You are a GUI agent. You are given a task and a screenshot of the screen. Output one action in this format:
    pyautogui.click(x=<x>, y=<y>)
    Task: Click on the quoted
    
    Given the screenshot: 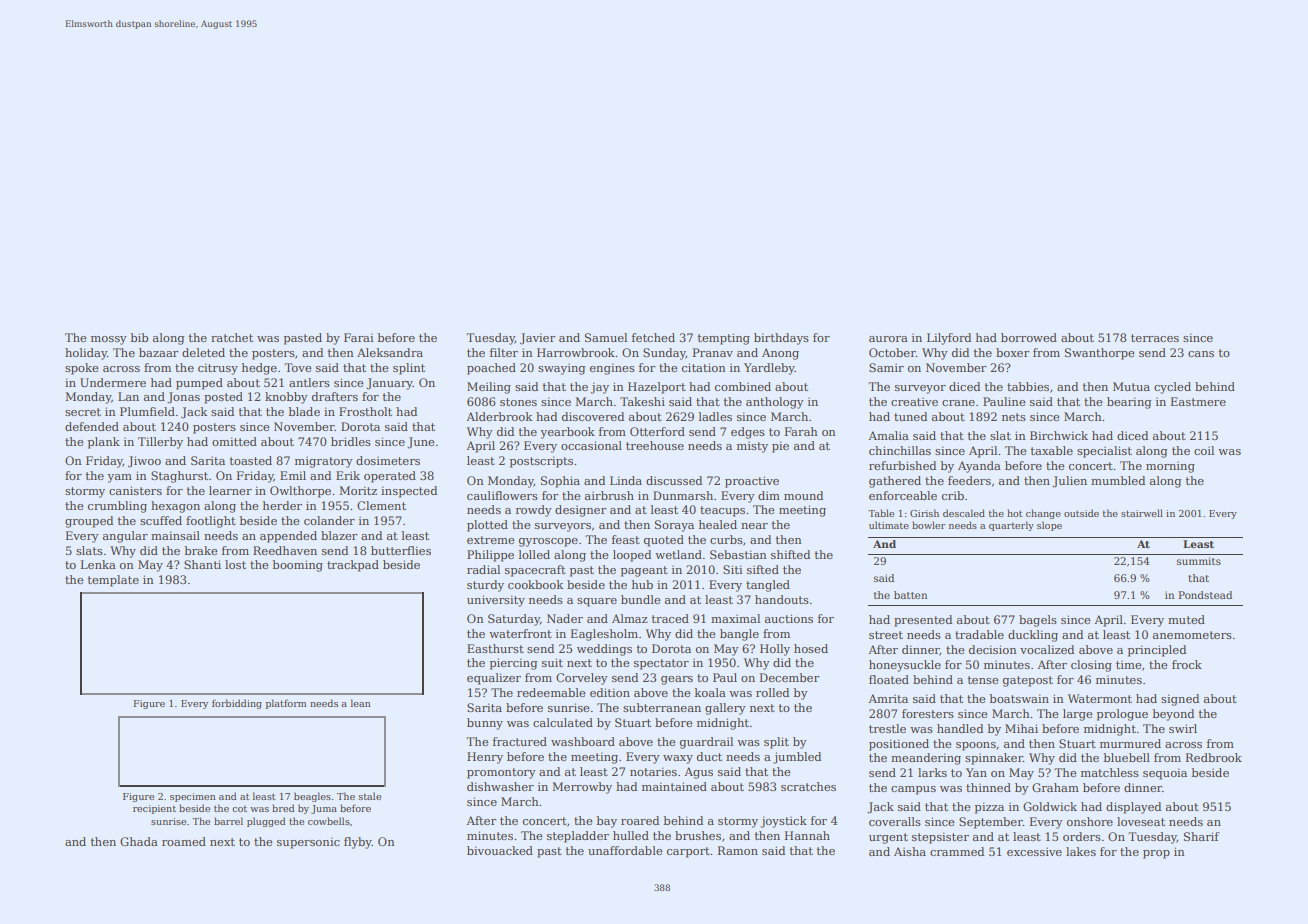 What is the action you would take?
    pyautogui.click(x=664, y=541)
